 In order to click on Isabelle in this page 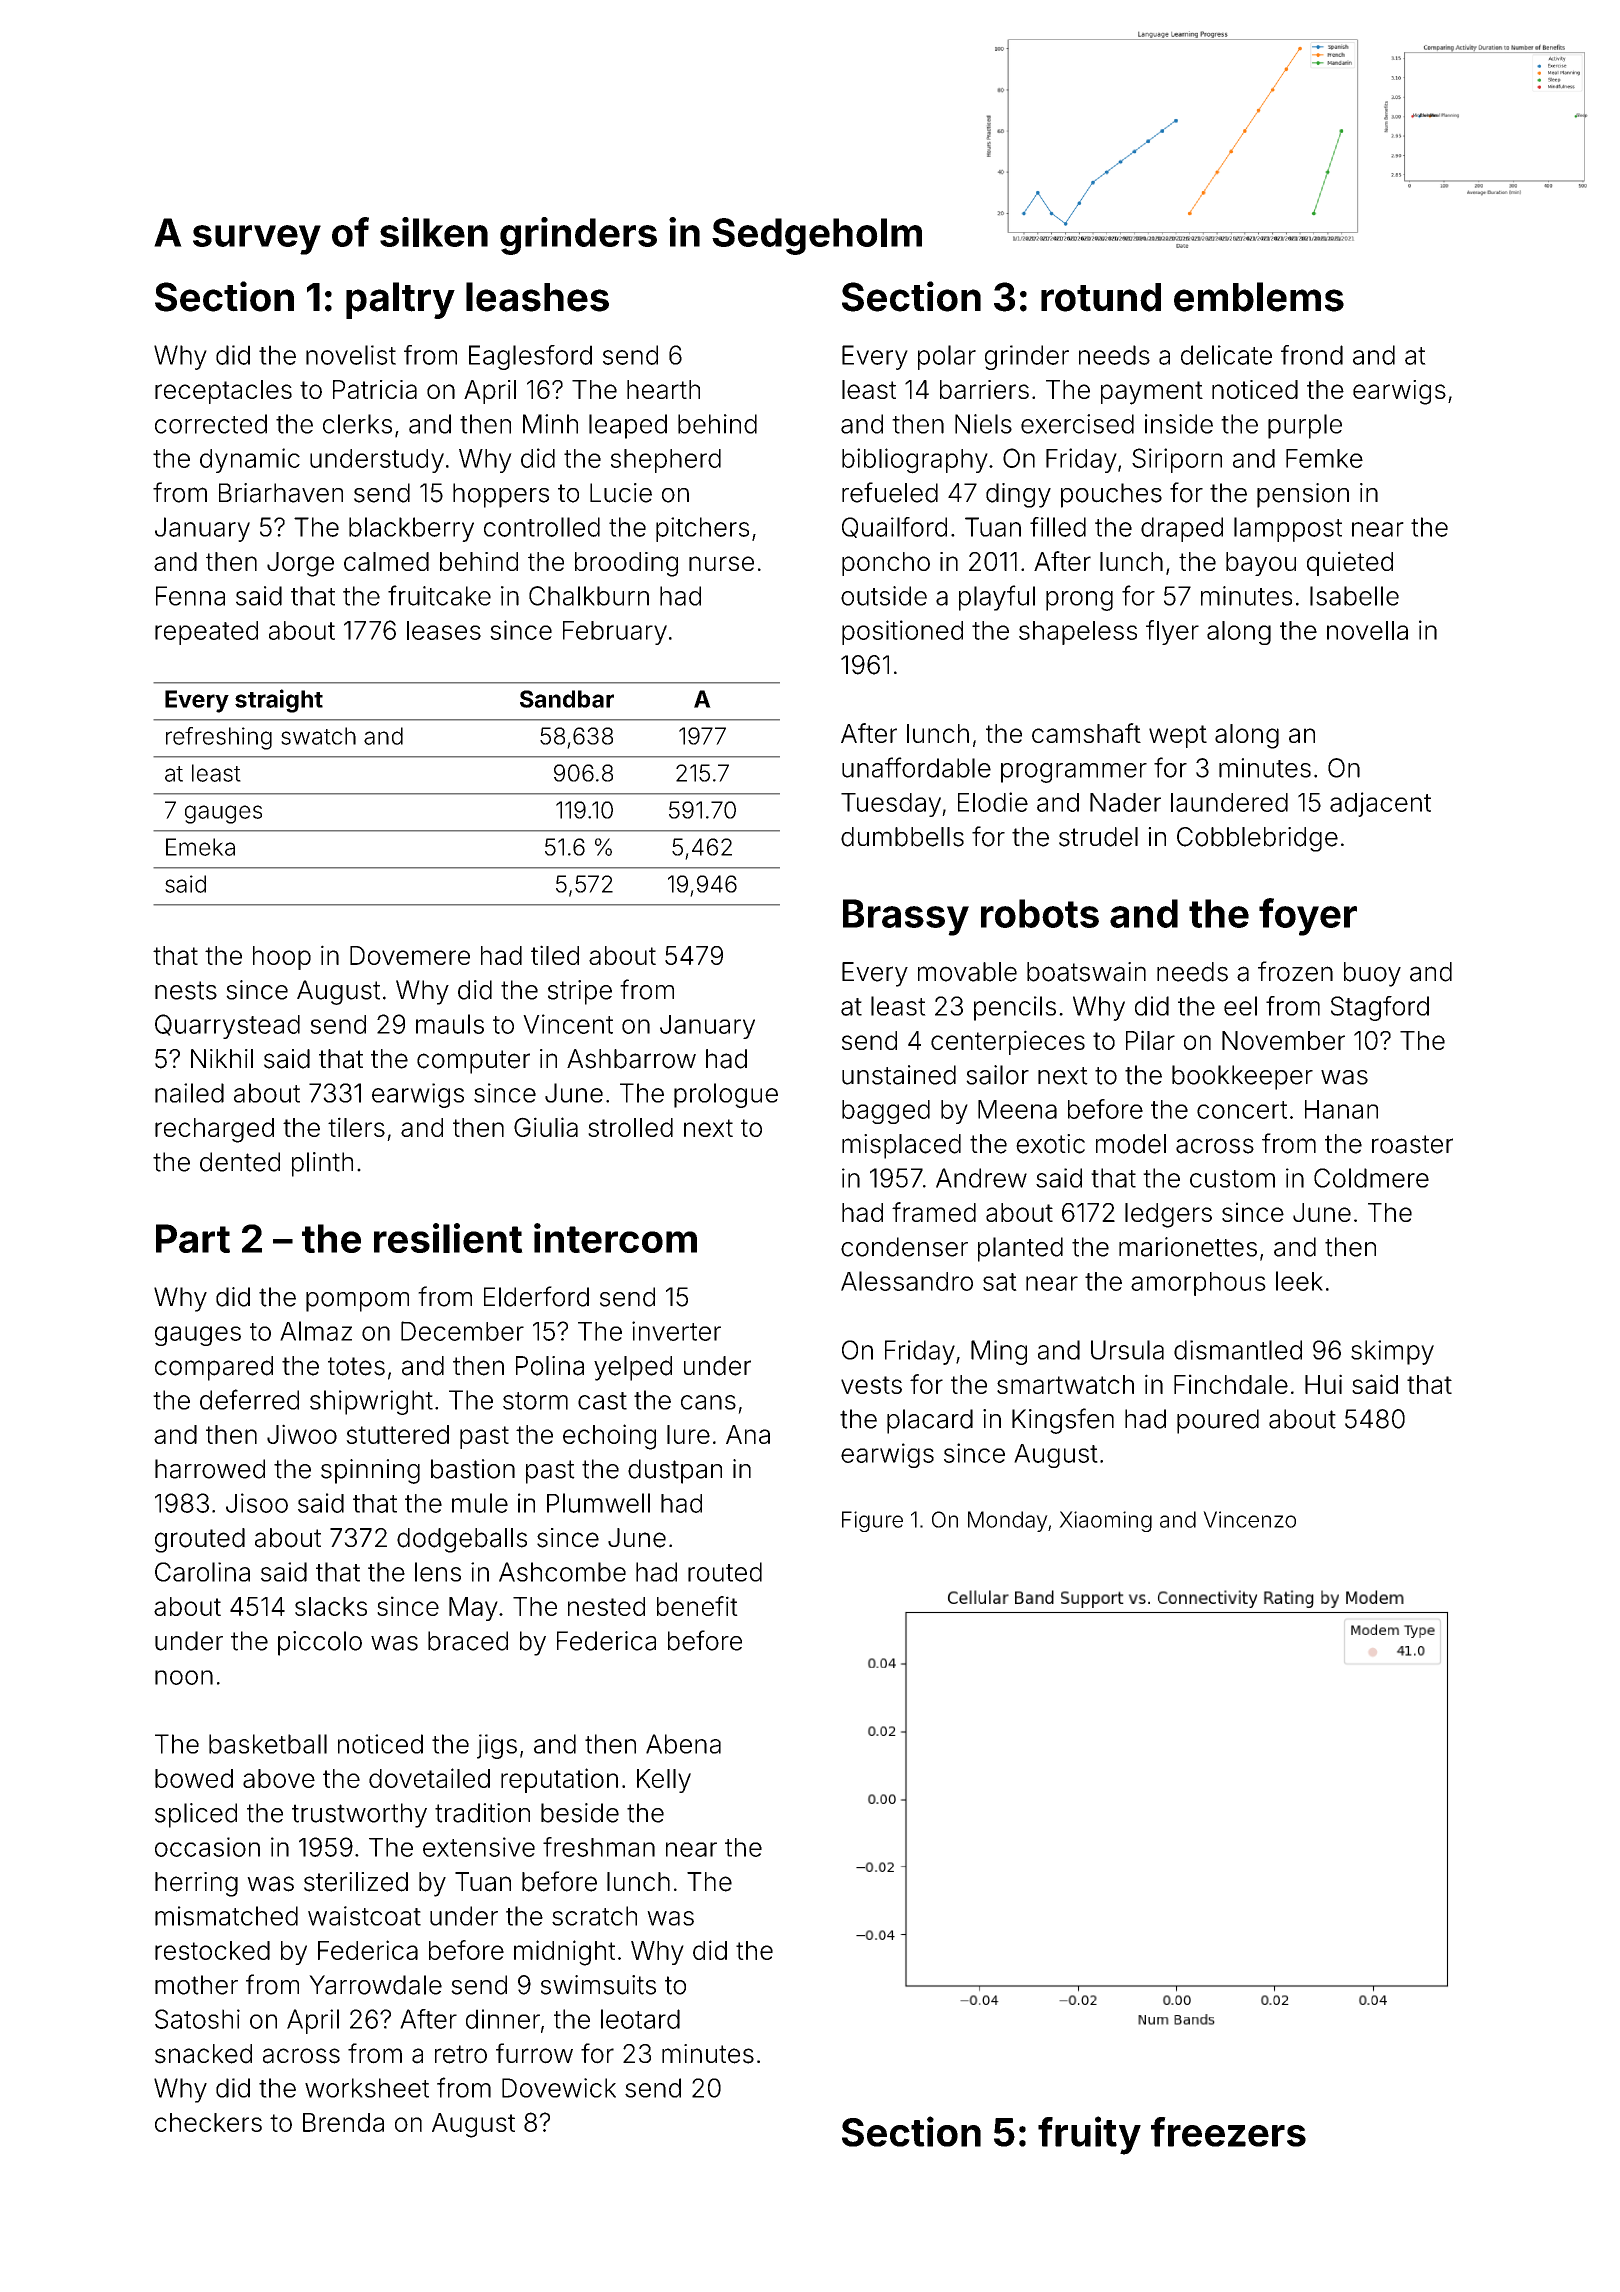, I will do `click(1354, 596)`.
